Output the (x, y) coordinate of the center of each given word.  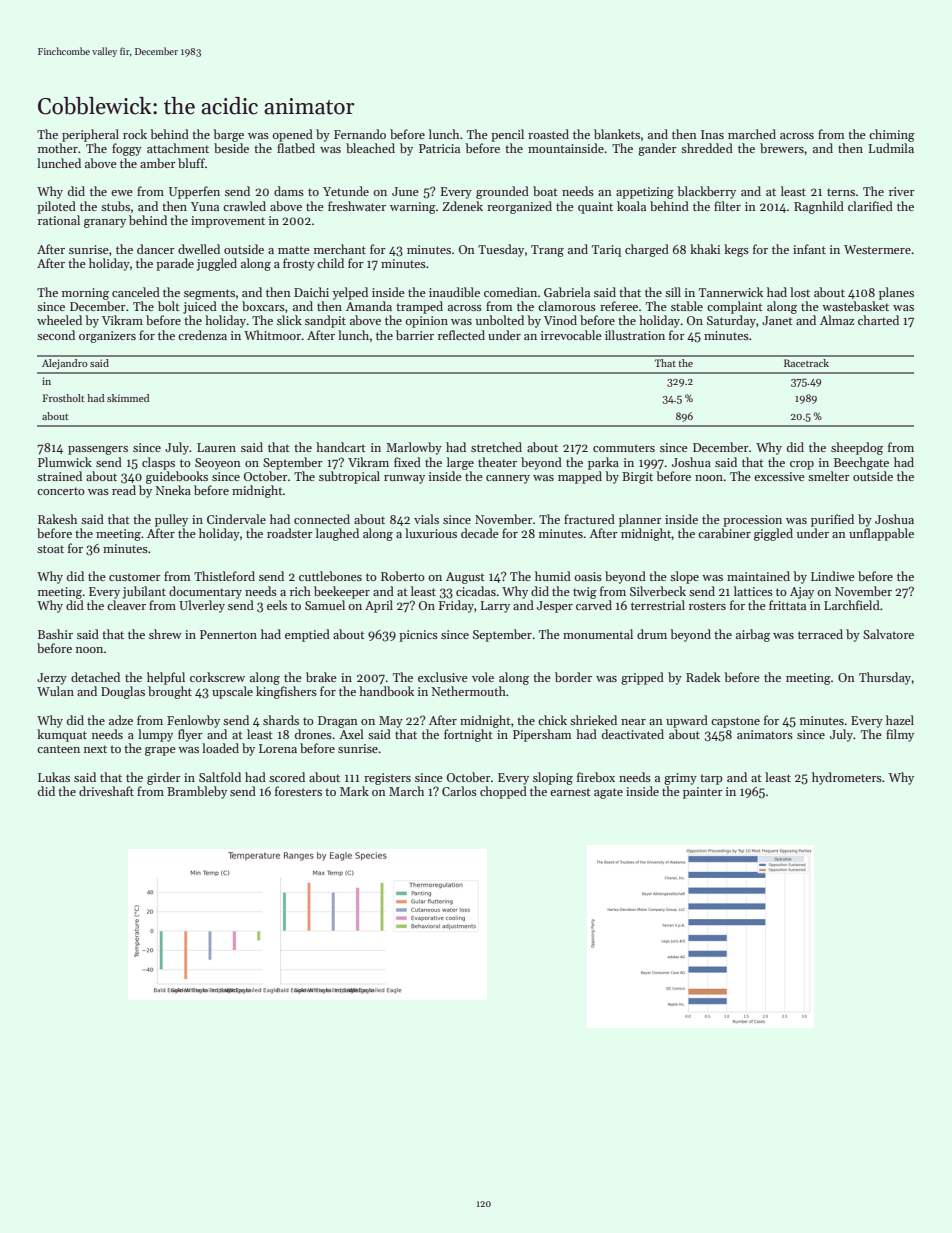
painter (703, 793)
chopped (503, 792)
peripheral (90, 135)
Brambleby (197, 792)
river (902, 191)
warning (413, 208)
